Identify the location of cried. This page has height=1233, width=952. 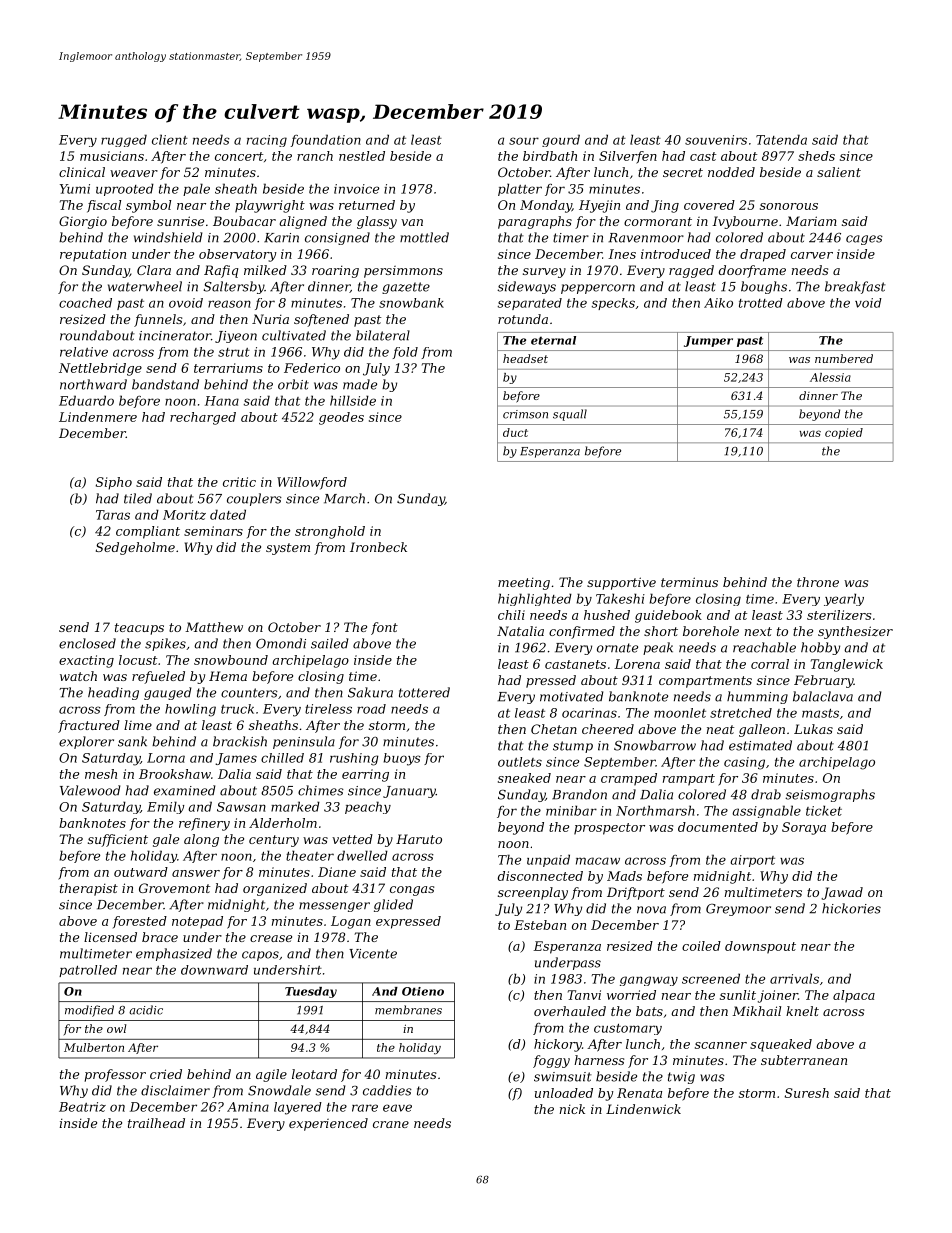
(166, 1074).
